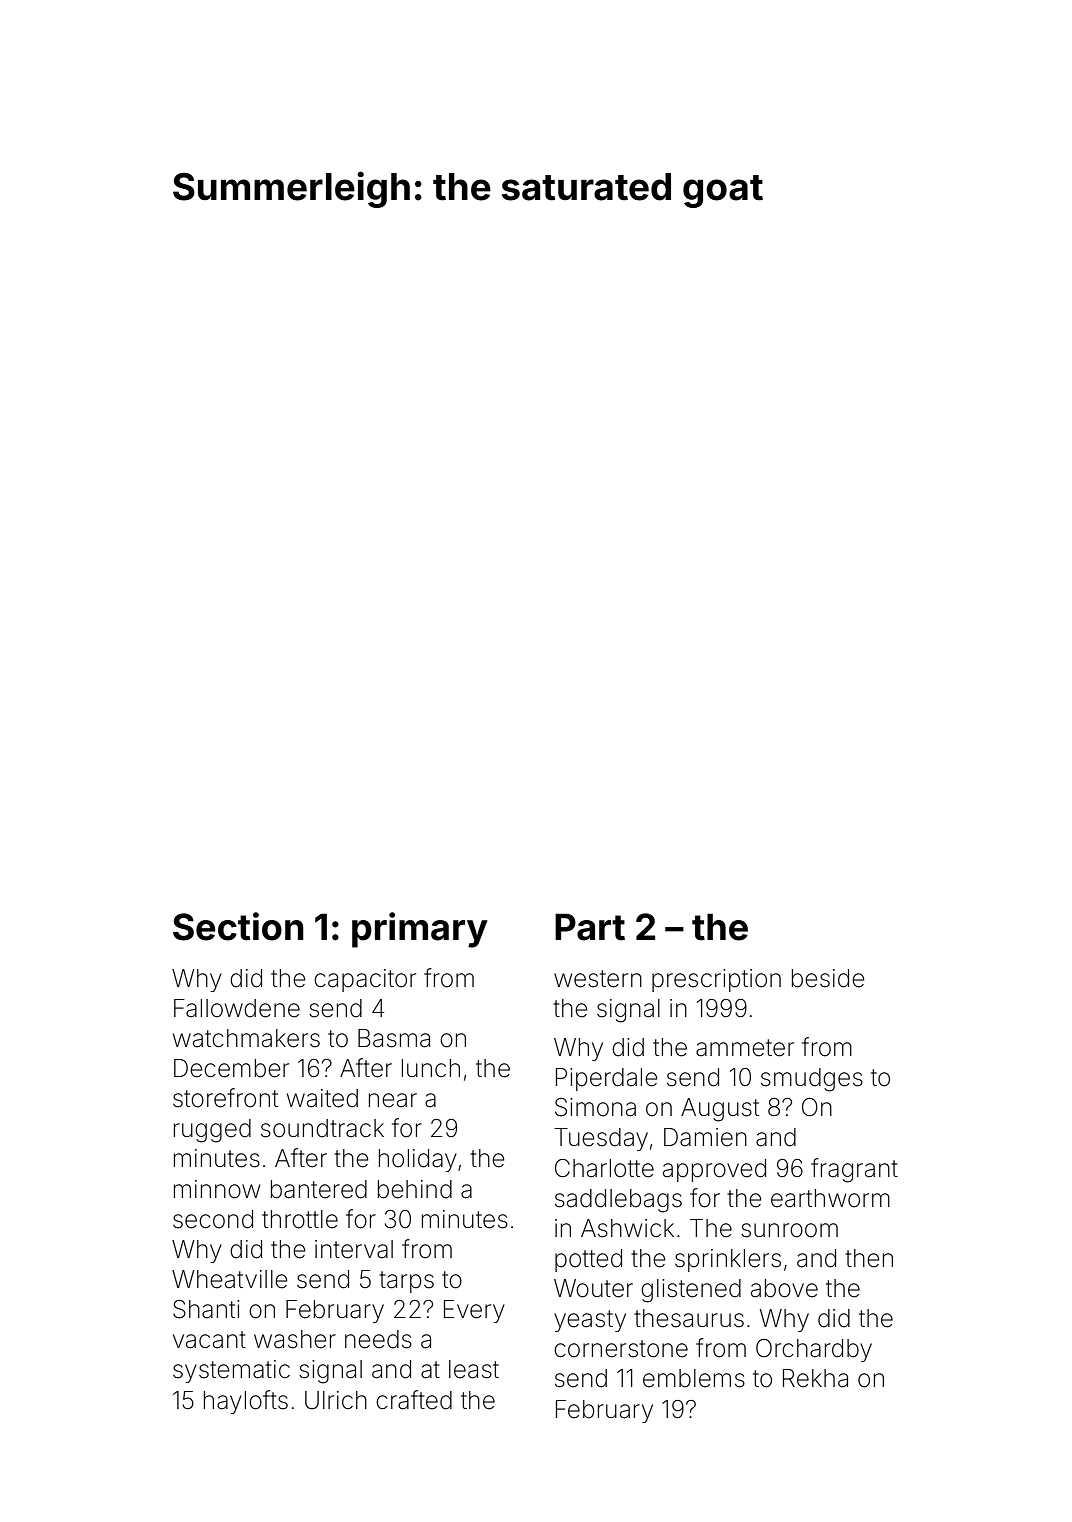 The image size is (1072, 1522). What do you see at coordinates (213, 1219) in the page?
I see `second` at bounding box center [213, 1219].
